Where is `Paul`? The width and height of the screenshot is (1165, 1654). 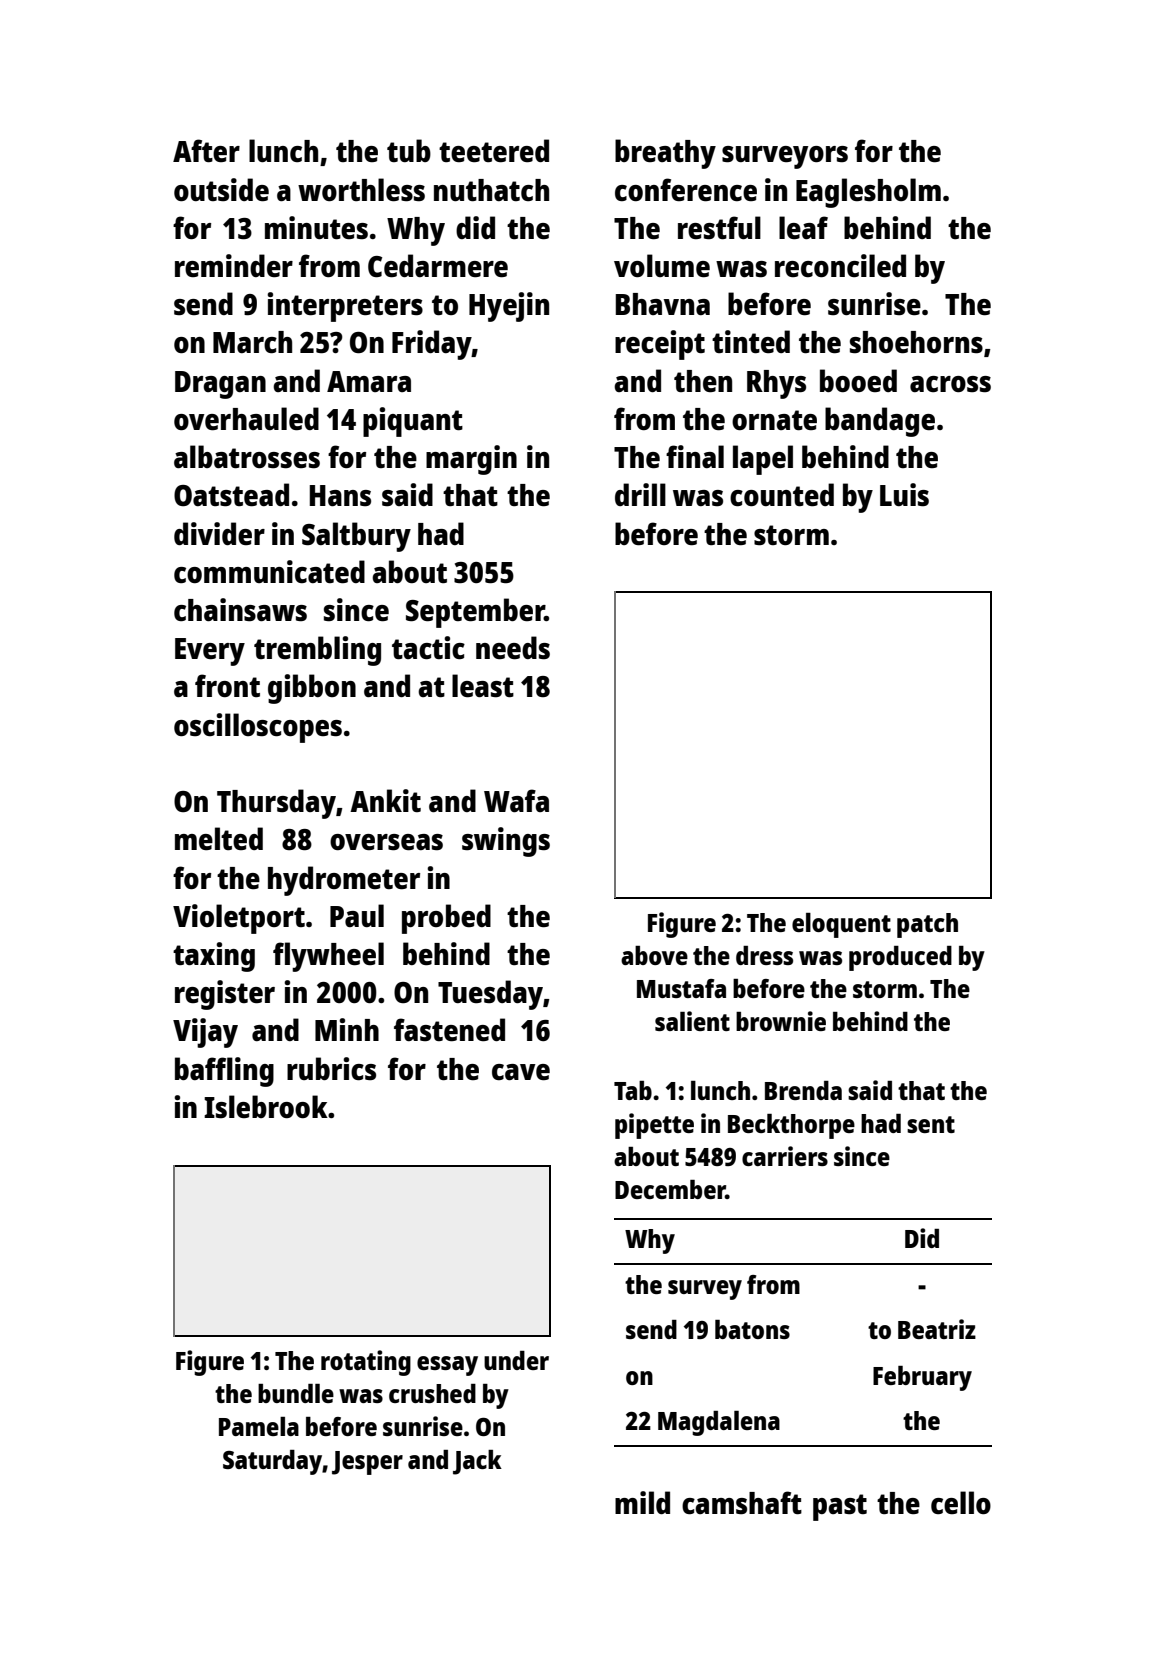
Paul is located at coordinates (357, 915).
